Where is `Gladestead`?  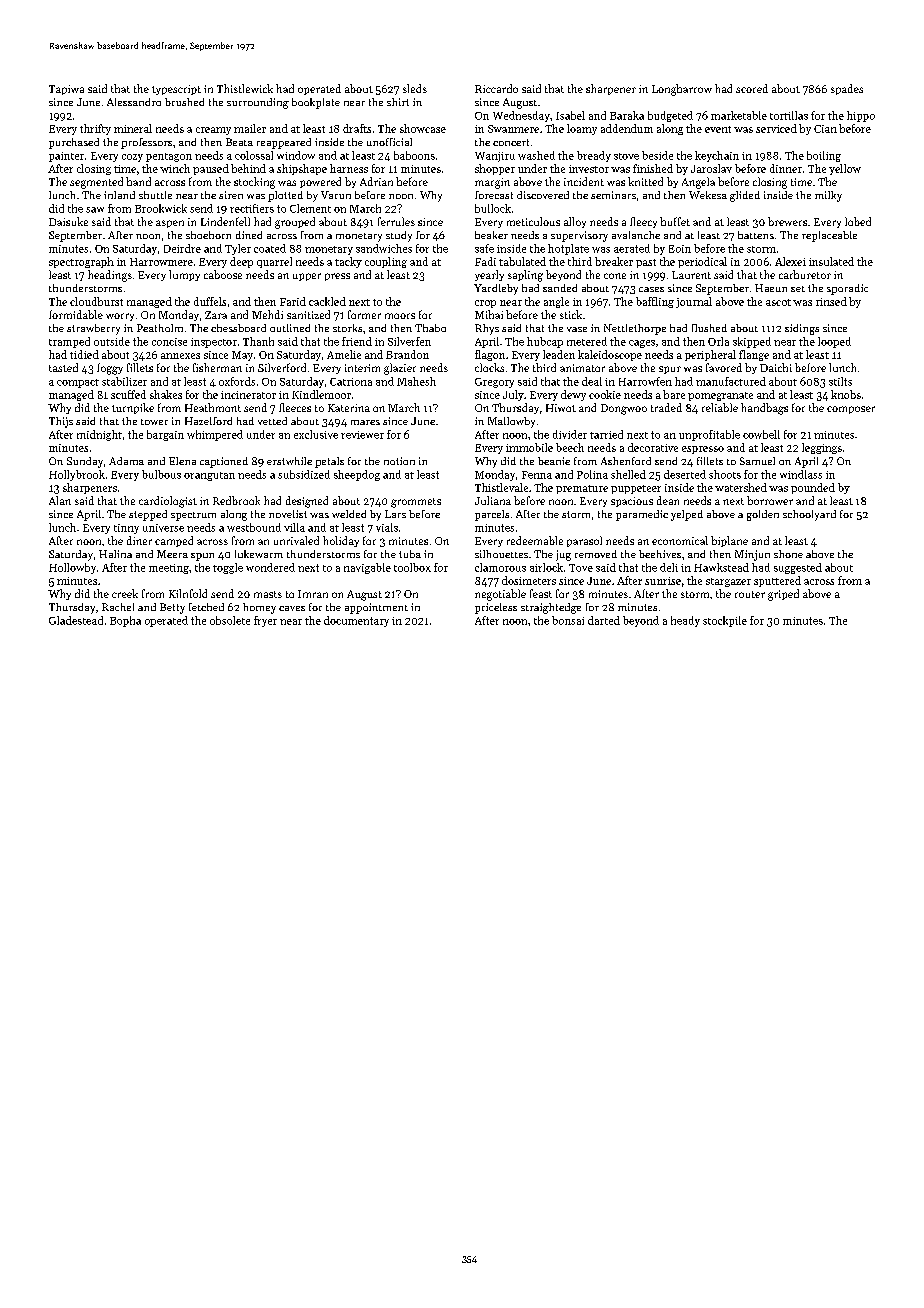
Gladestead is located at coordinates (76, 620).
